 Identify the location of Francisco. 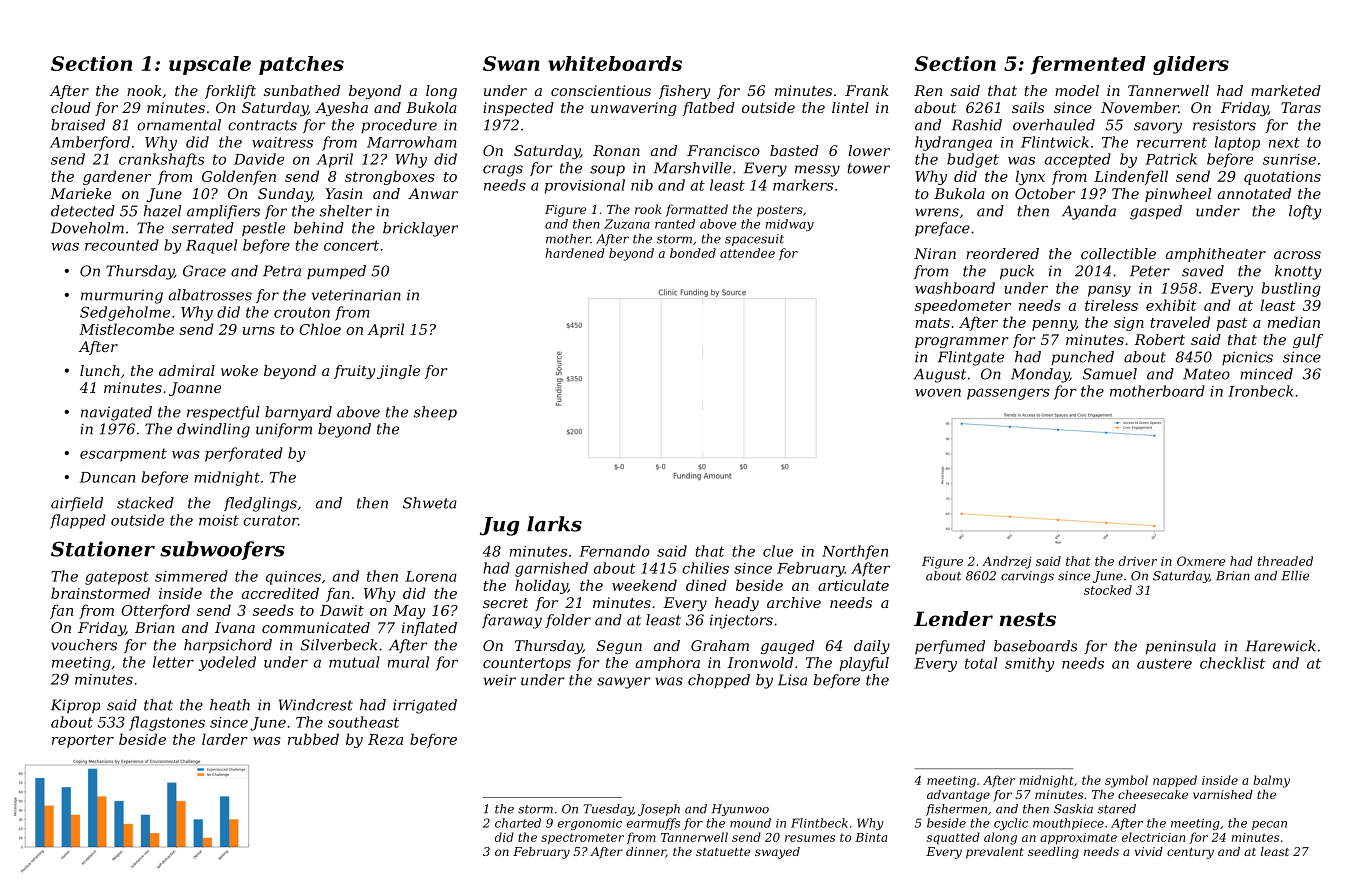
(723, 150).
